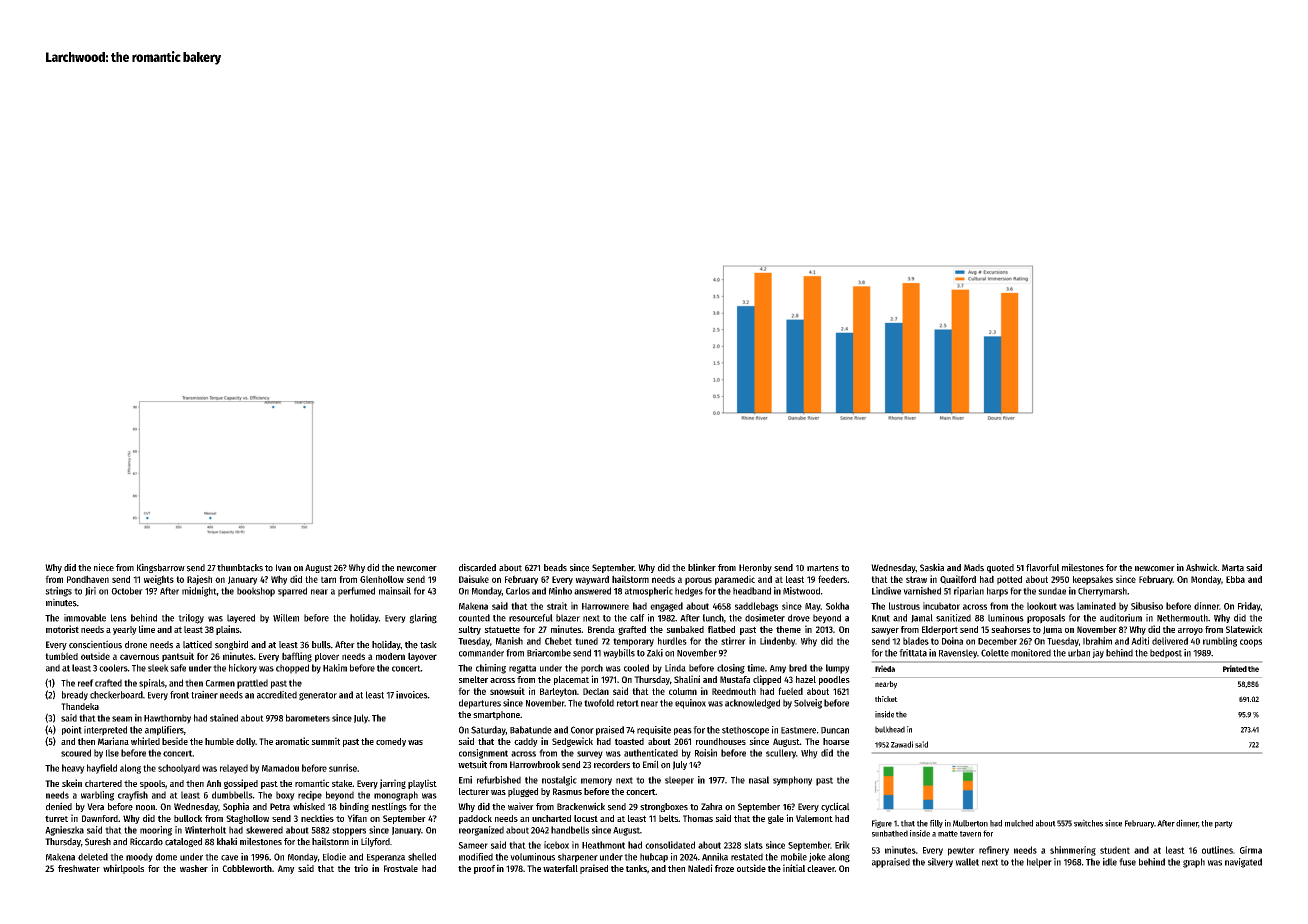 This document has height=924, width=1308. What do you see at coordinates (555, 568) in the document?
I see `beads` at bounding box center [555, 568].
